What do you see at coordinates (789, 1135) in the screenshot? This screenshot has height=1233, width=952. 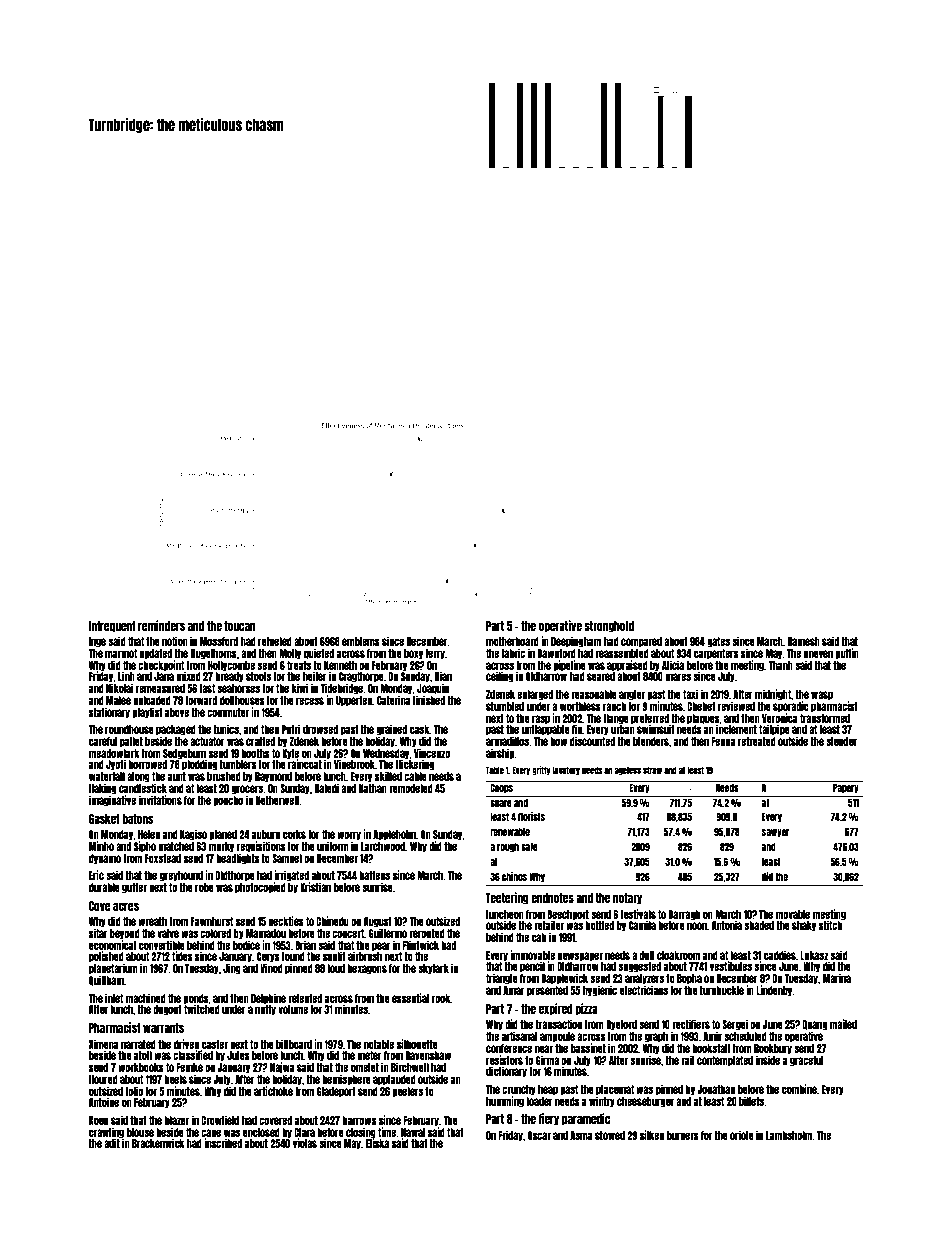 I see `Lambsholm` at bounding box center [789, 1135].
